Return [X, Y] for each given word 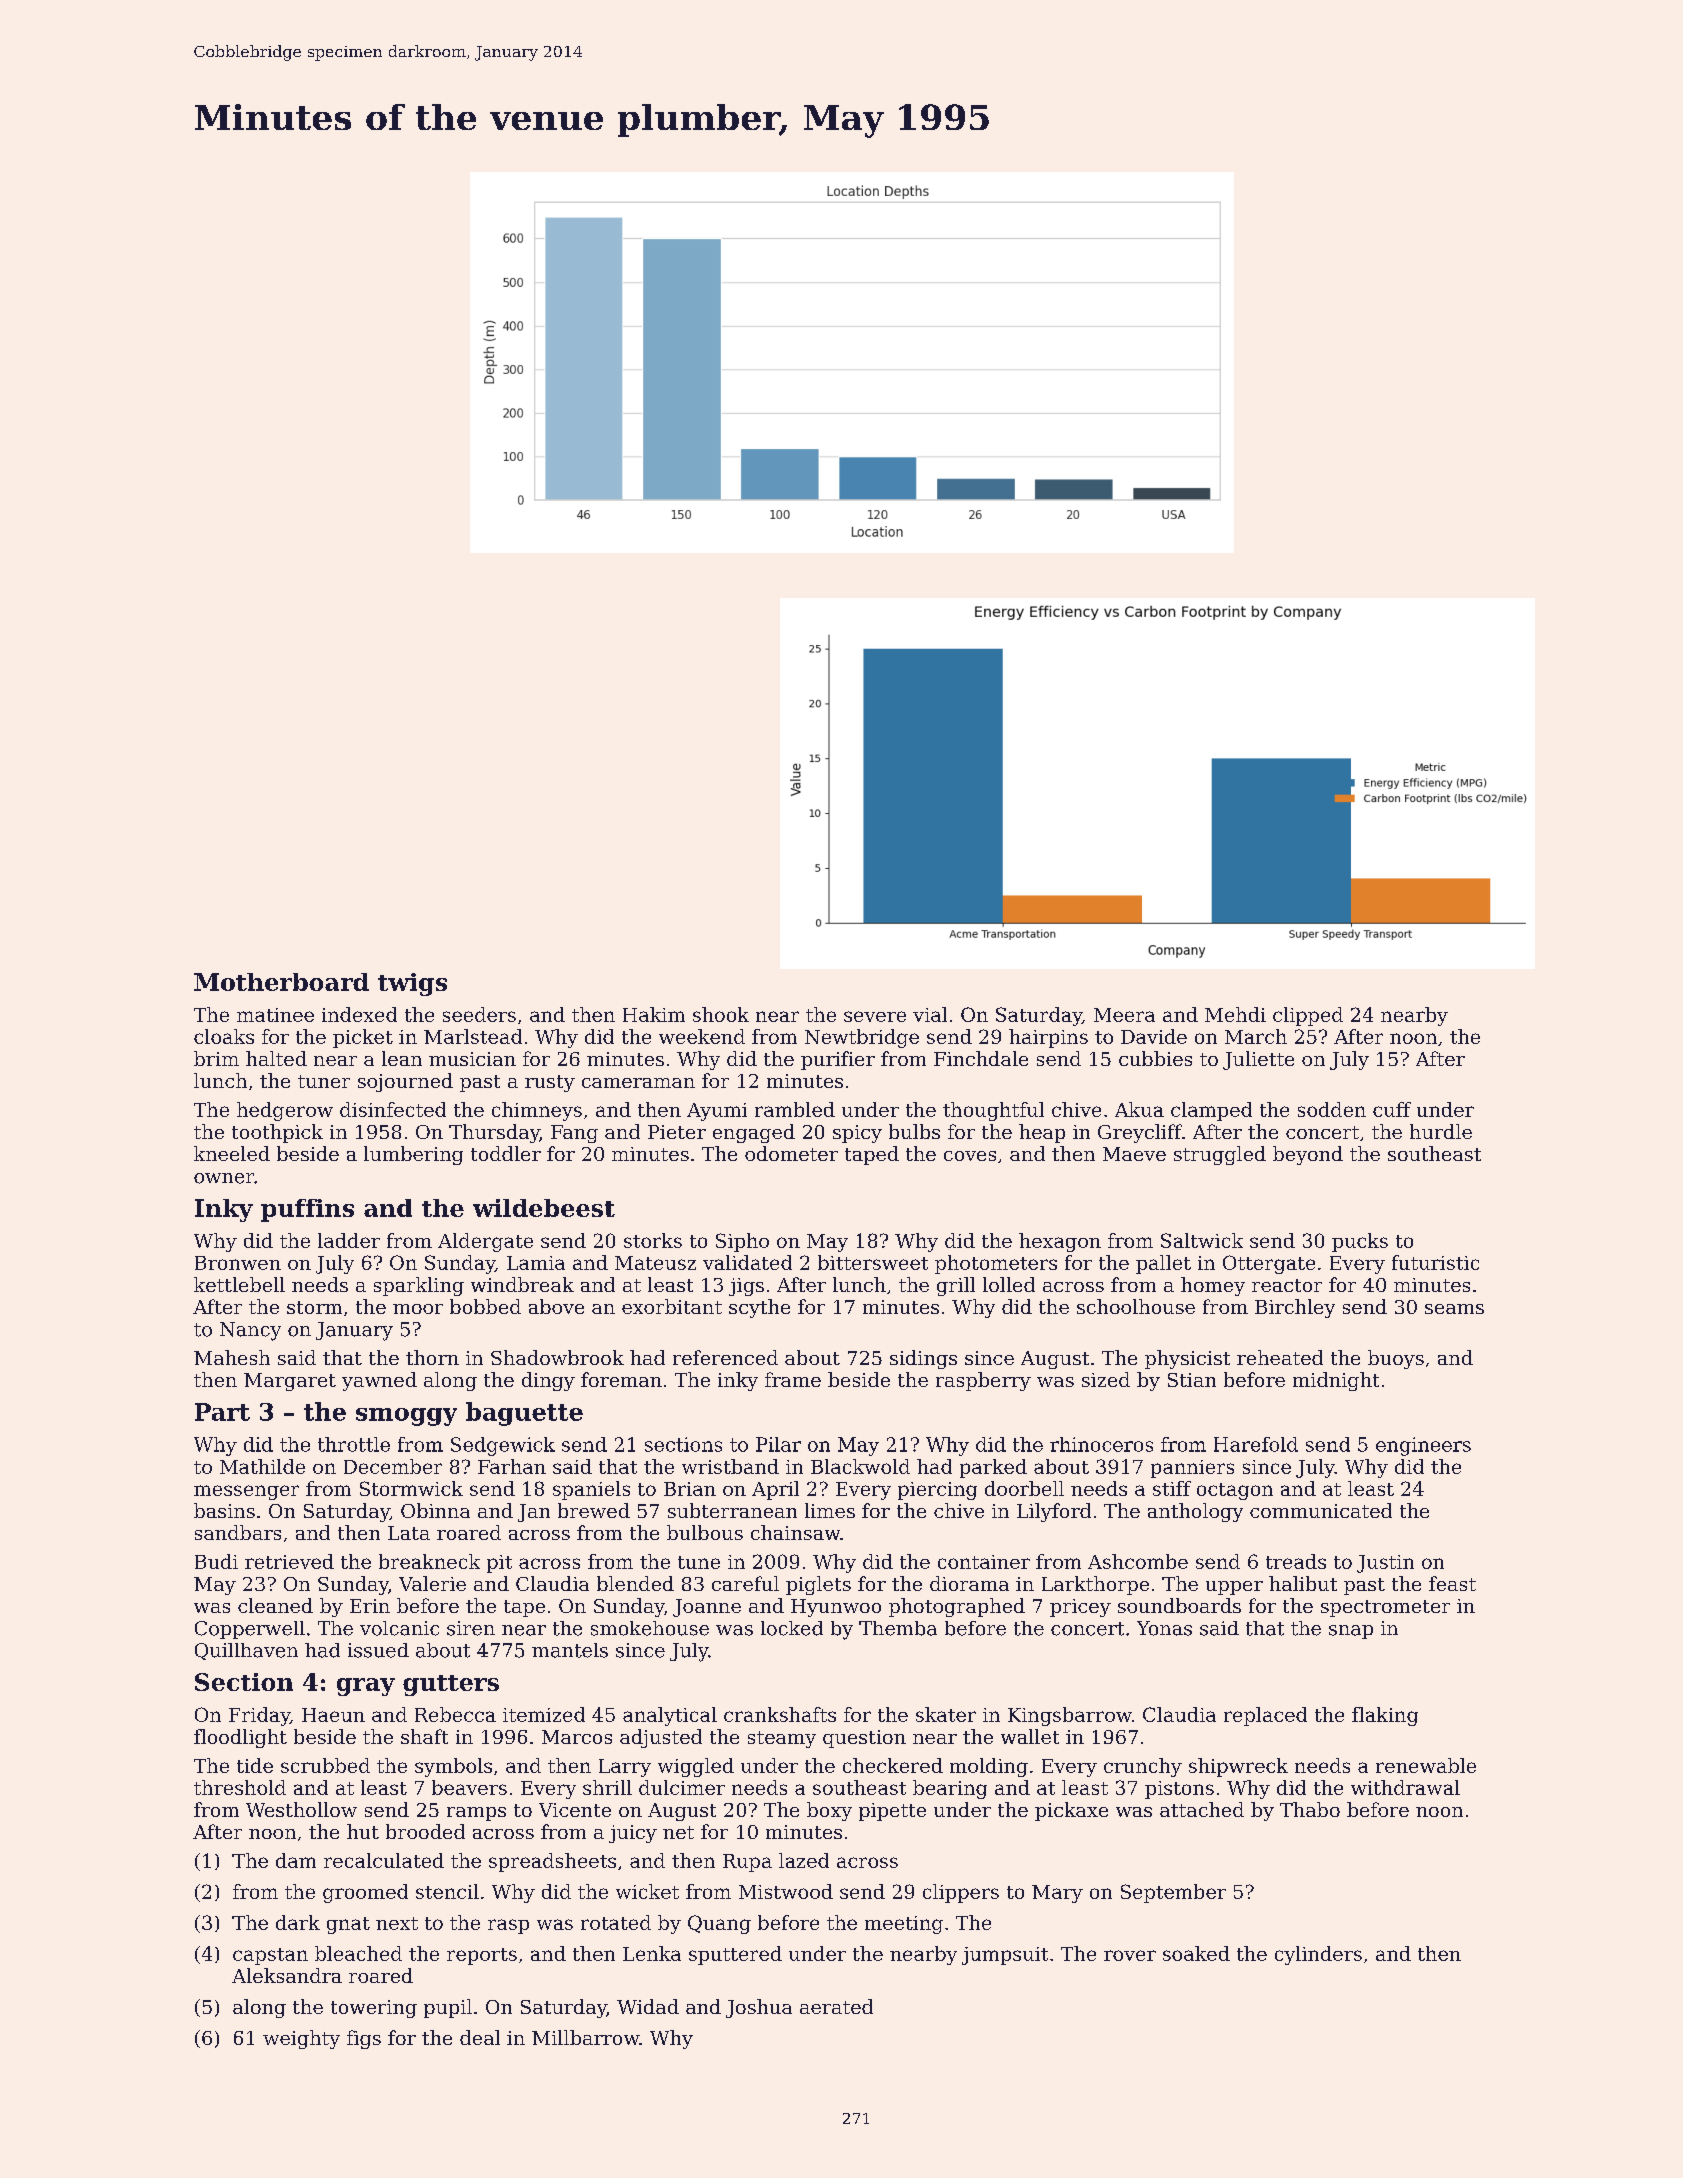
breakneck [429, 1561]
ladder [349, 1240]
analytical [670, 1716]
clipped [1308, 1016]
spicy [857, 1134]
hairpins [1048, 1038]
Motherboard [281, 982]
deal [480, 2037]
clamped [1211, 1111]
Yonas [1164, 1628]
